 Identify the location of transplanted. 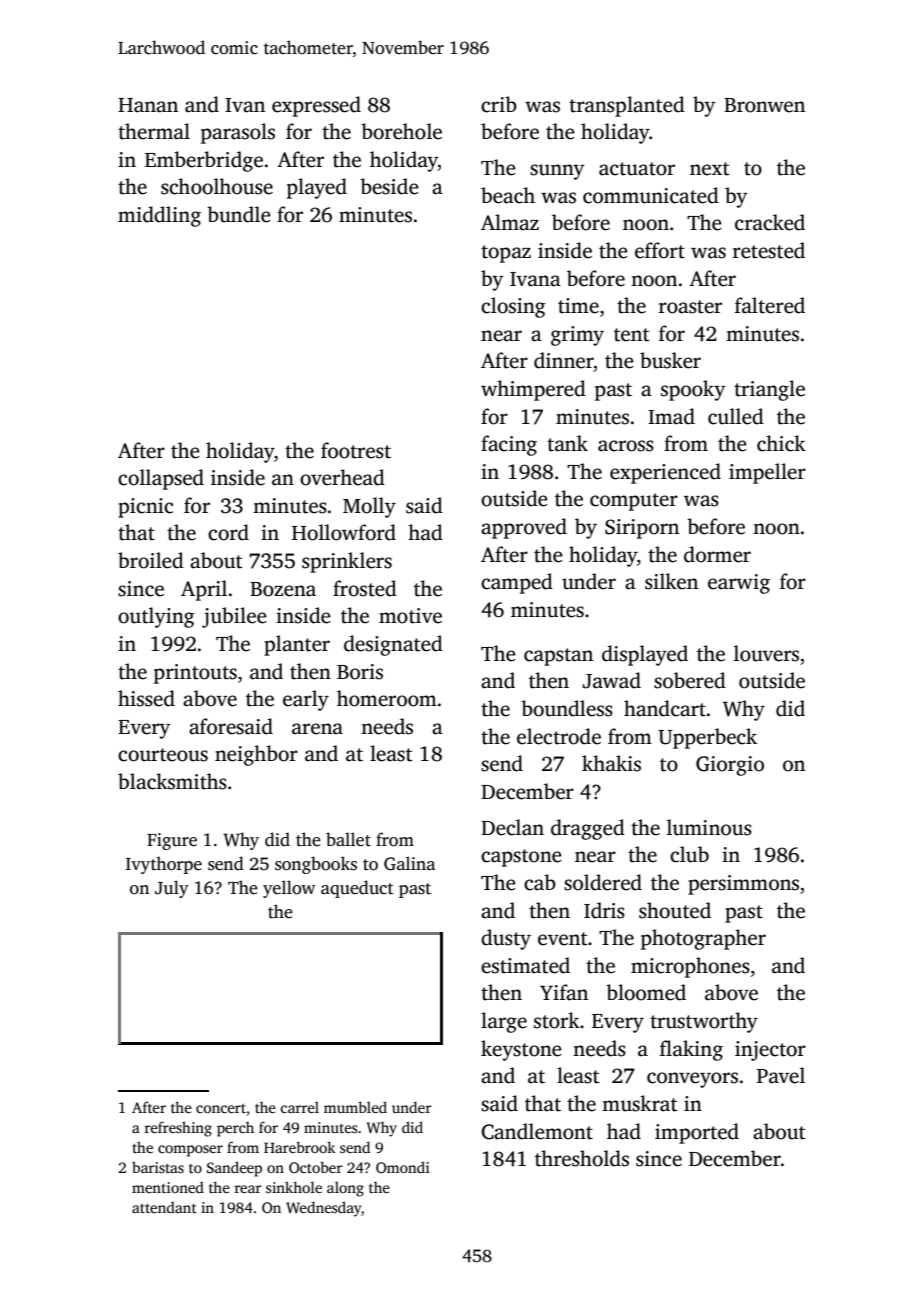
(627, 106).
